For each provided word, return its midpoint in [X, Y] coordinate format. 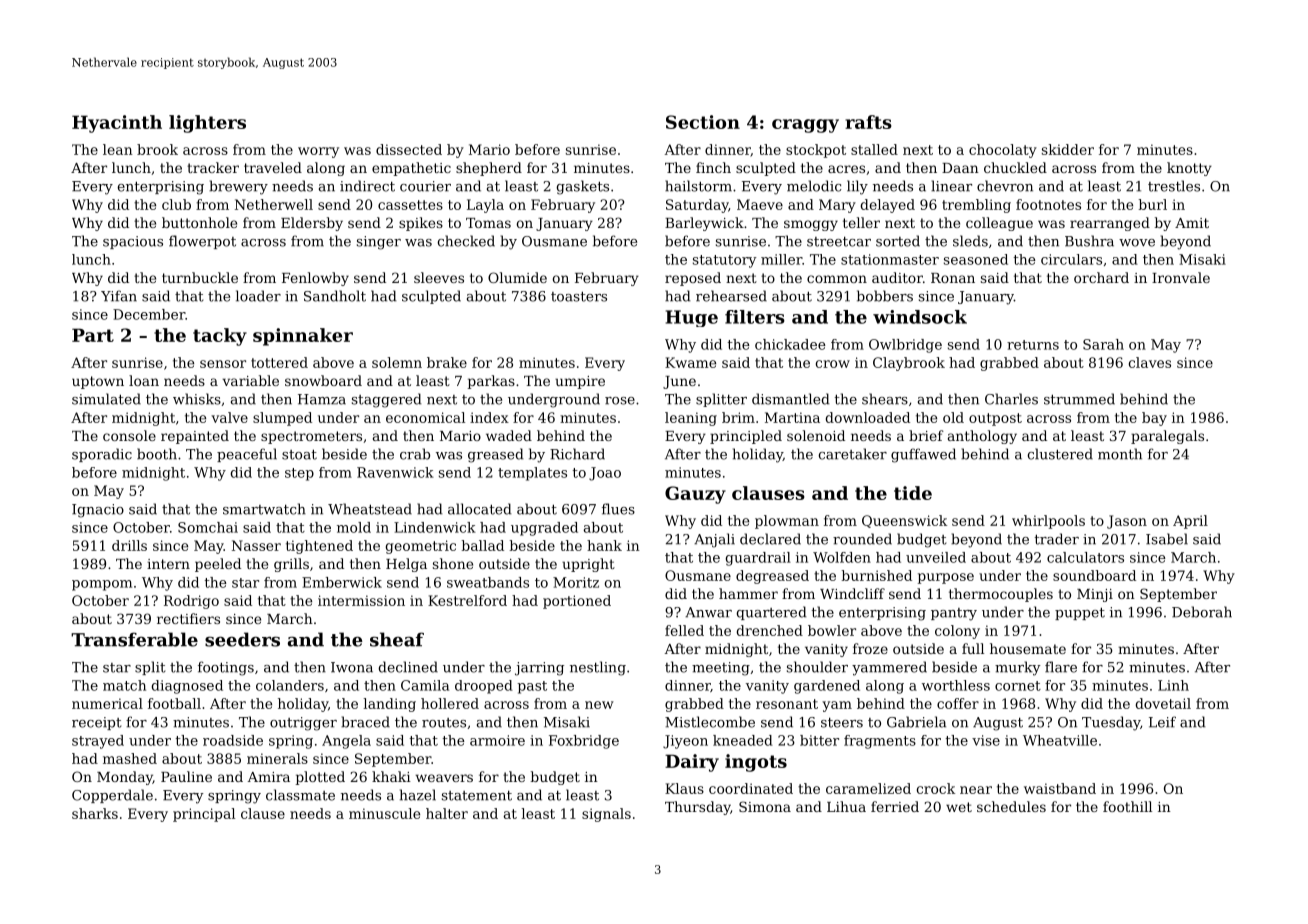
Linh [1173, 685]
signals [606, 815]
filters [755, 317]
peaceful [247, 455]
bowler [832, 630]
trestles [1174, 186]
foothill [1127, 806]
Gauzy [695, 495]
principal [204, 815]
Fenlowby [315, 279]
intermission [361, 600]
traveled [273, 167]
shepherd [489, 169]
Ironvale [1181, 277]
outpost [995, 419]
